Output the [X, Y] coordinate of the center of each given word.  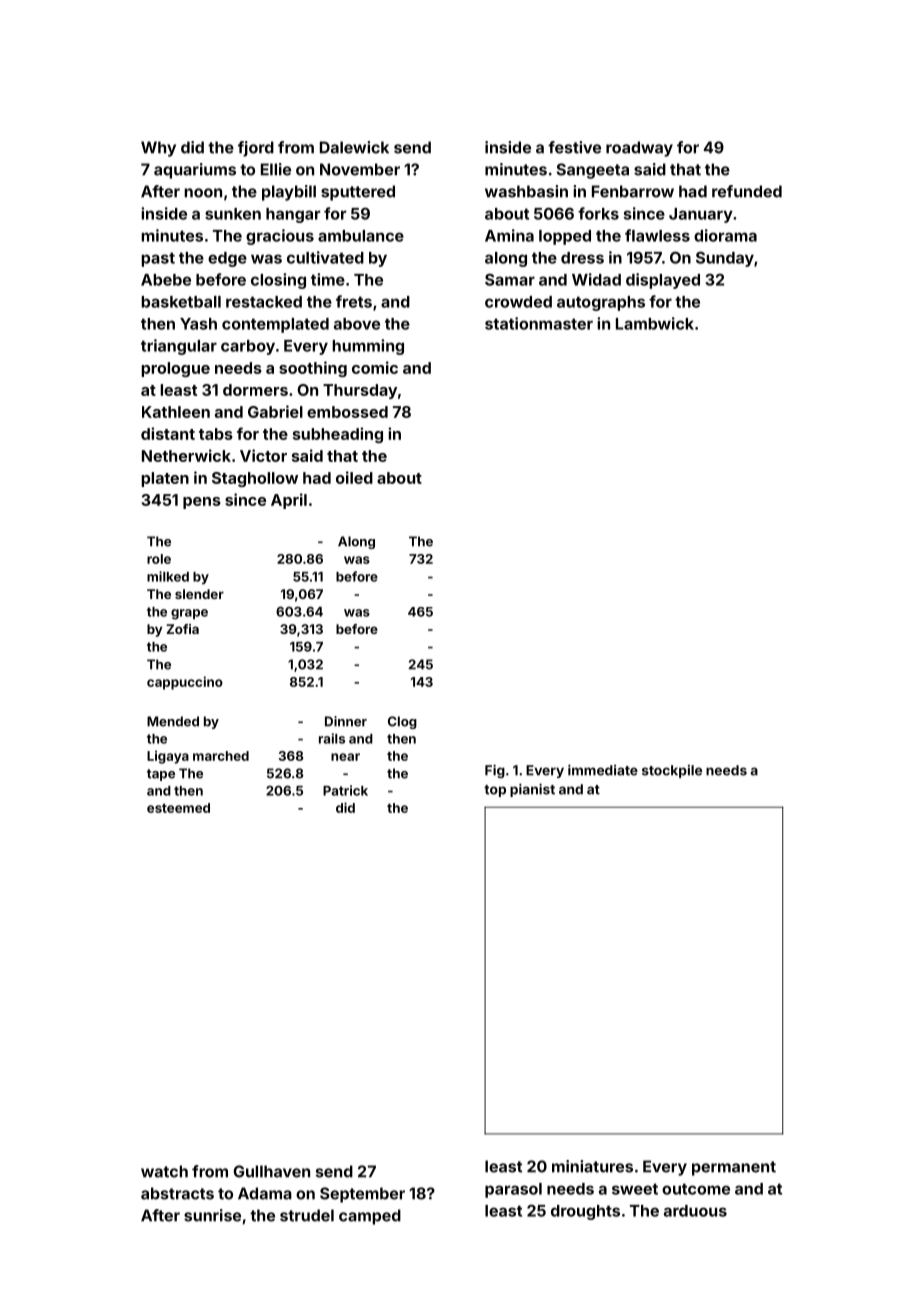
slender [199, 594]
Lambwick [655, 323]
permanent [734, 1168]
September [362, 1195]
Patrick [345, 790]
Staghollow [255, 479]
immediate [603, 770]
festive [574, 147]
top [495, 791]
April [289, 501]
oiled [354, 477]
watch [164, 1171]
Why [158, 149]
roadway [639, 149]
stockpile [672, 771]
